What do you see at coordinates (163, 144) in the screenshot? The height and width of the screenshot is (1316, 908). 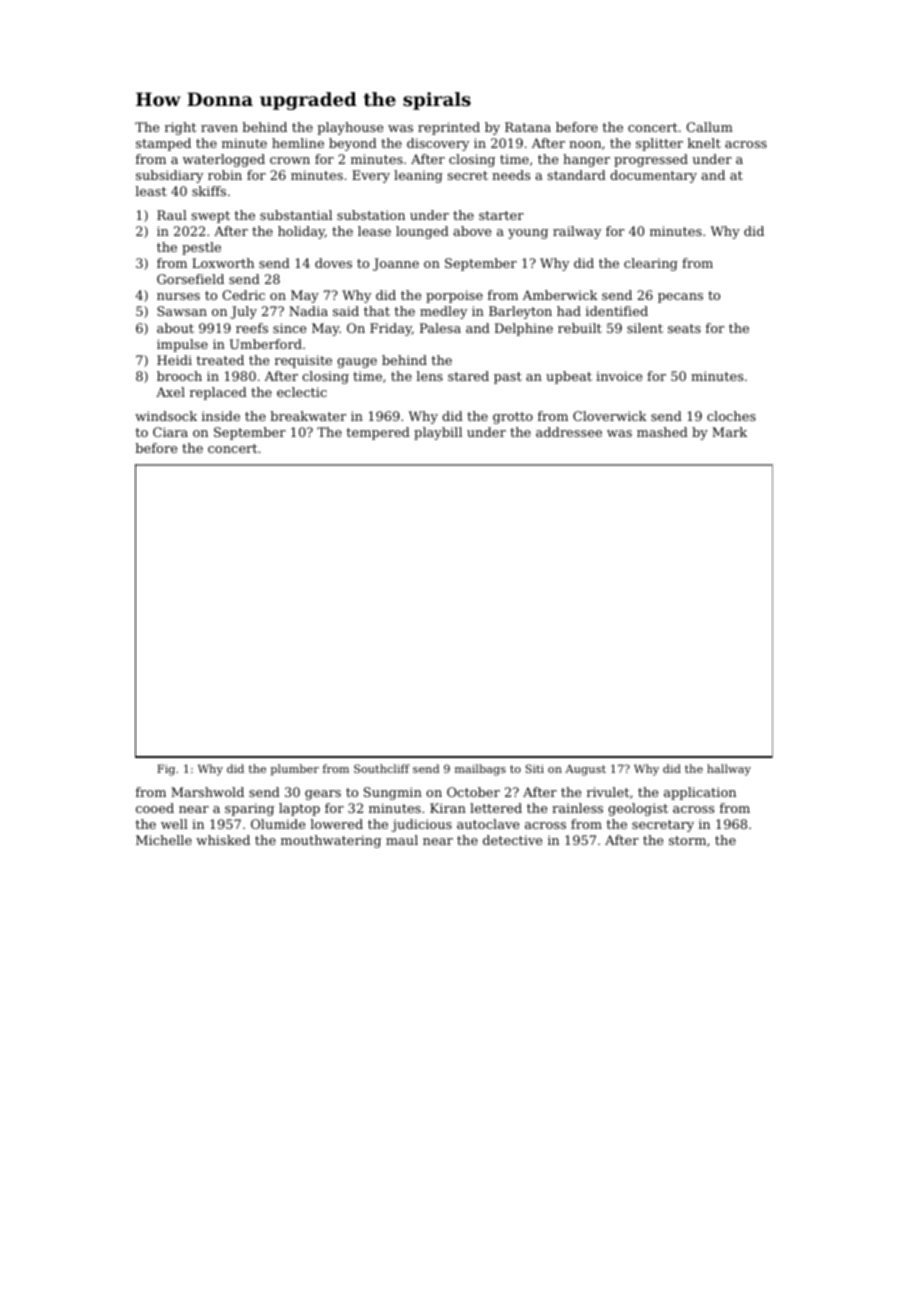 I see `stamped` at bounding box center [163, 144].
